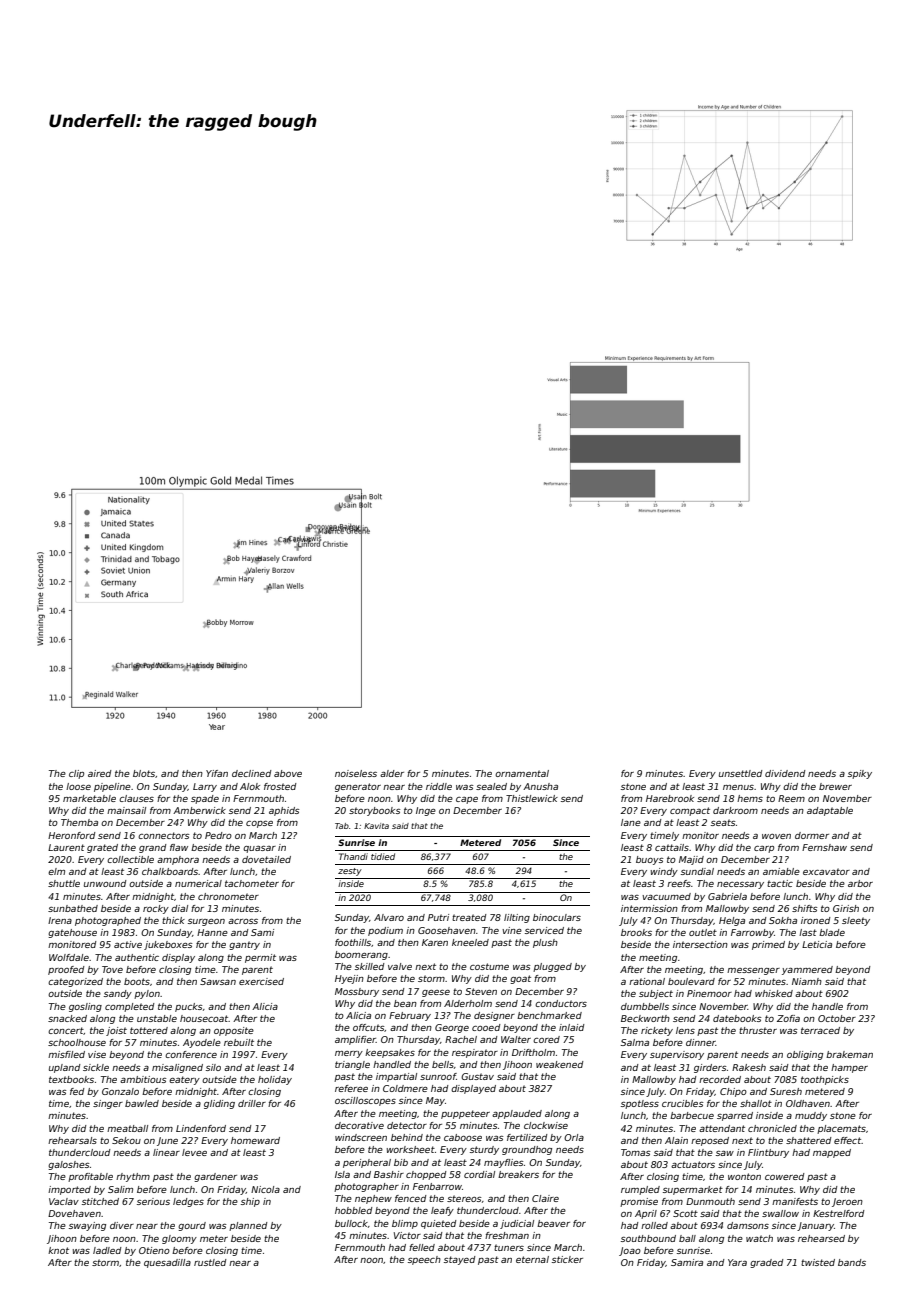 The height and width of the screenshot is (1308, 924). I want to click on Flintbury, so click(768, 1153).
